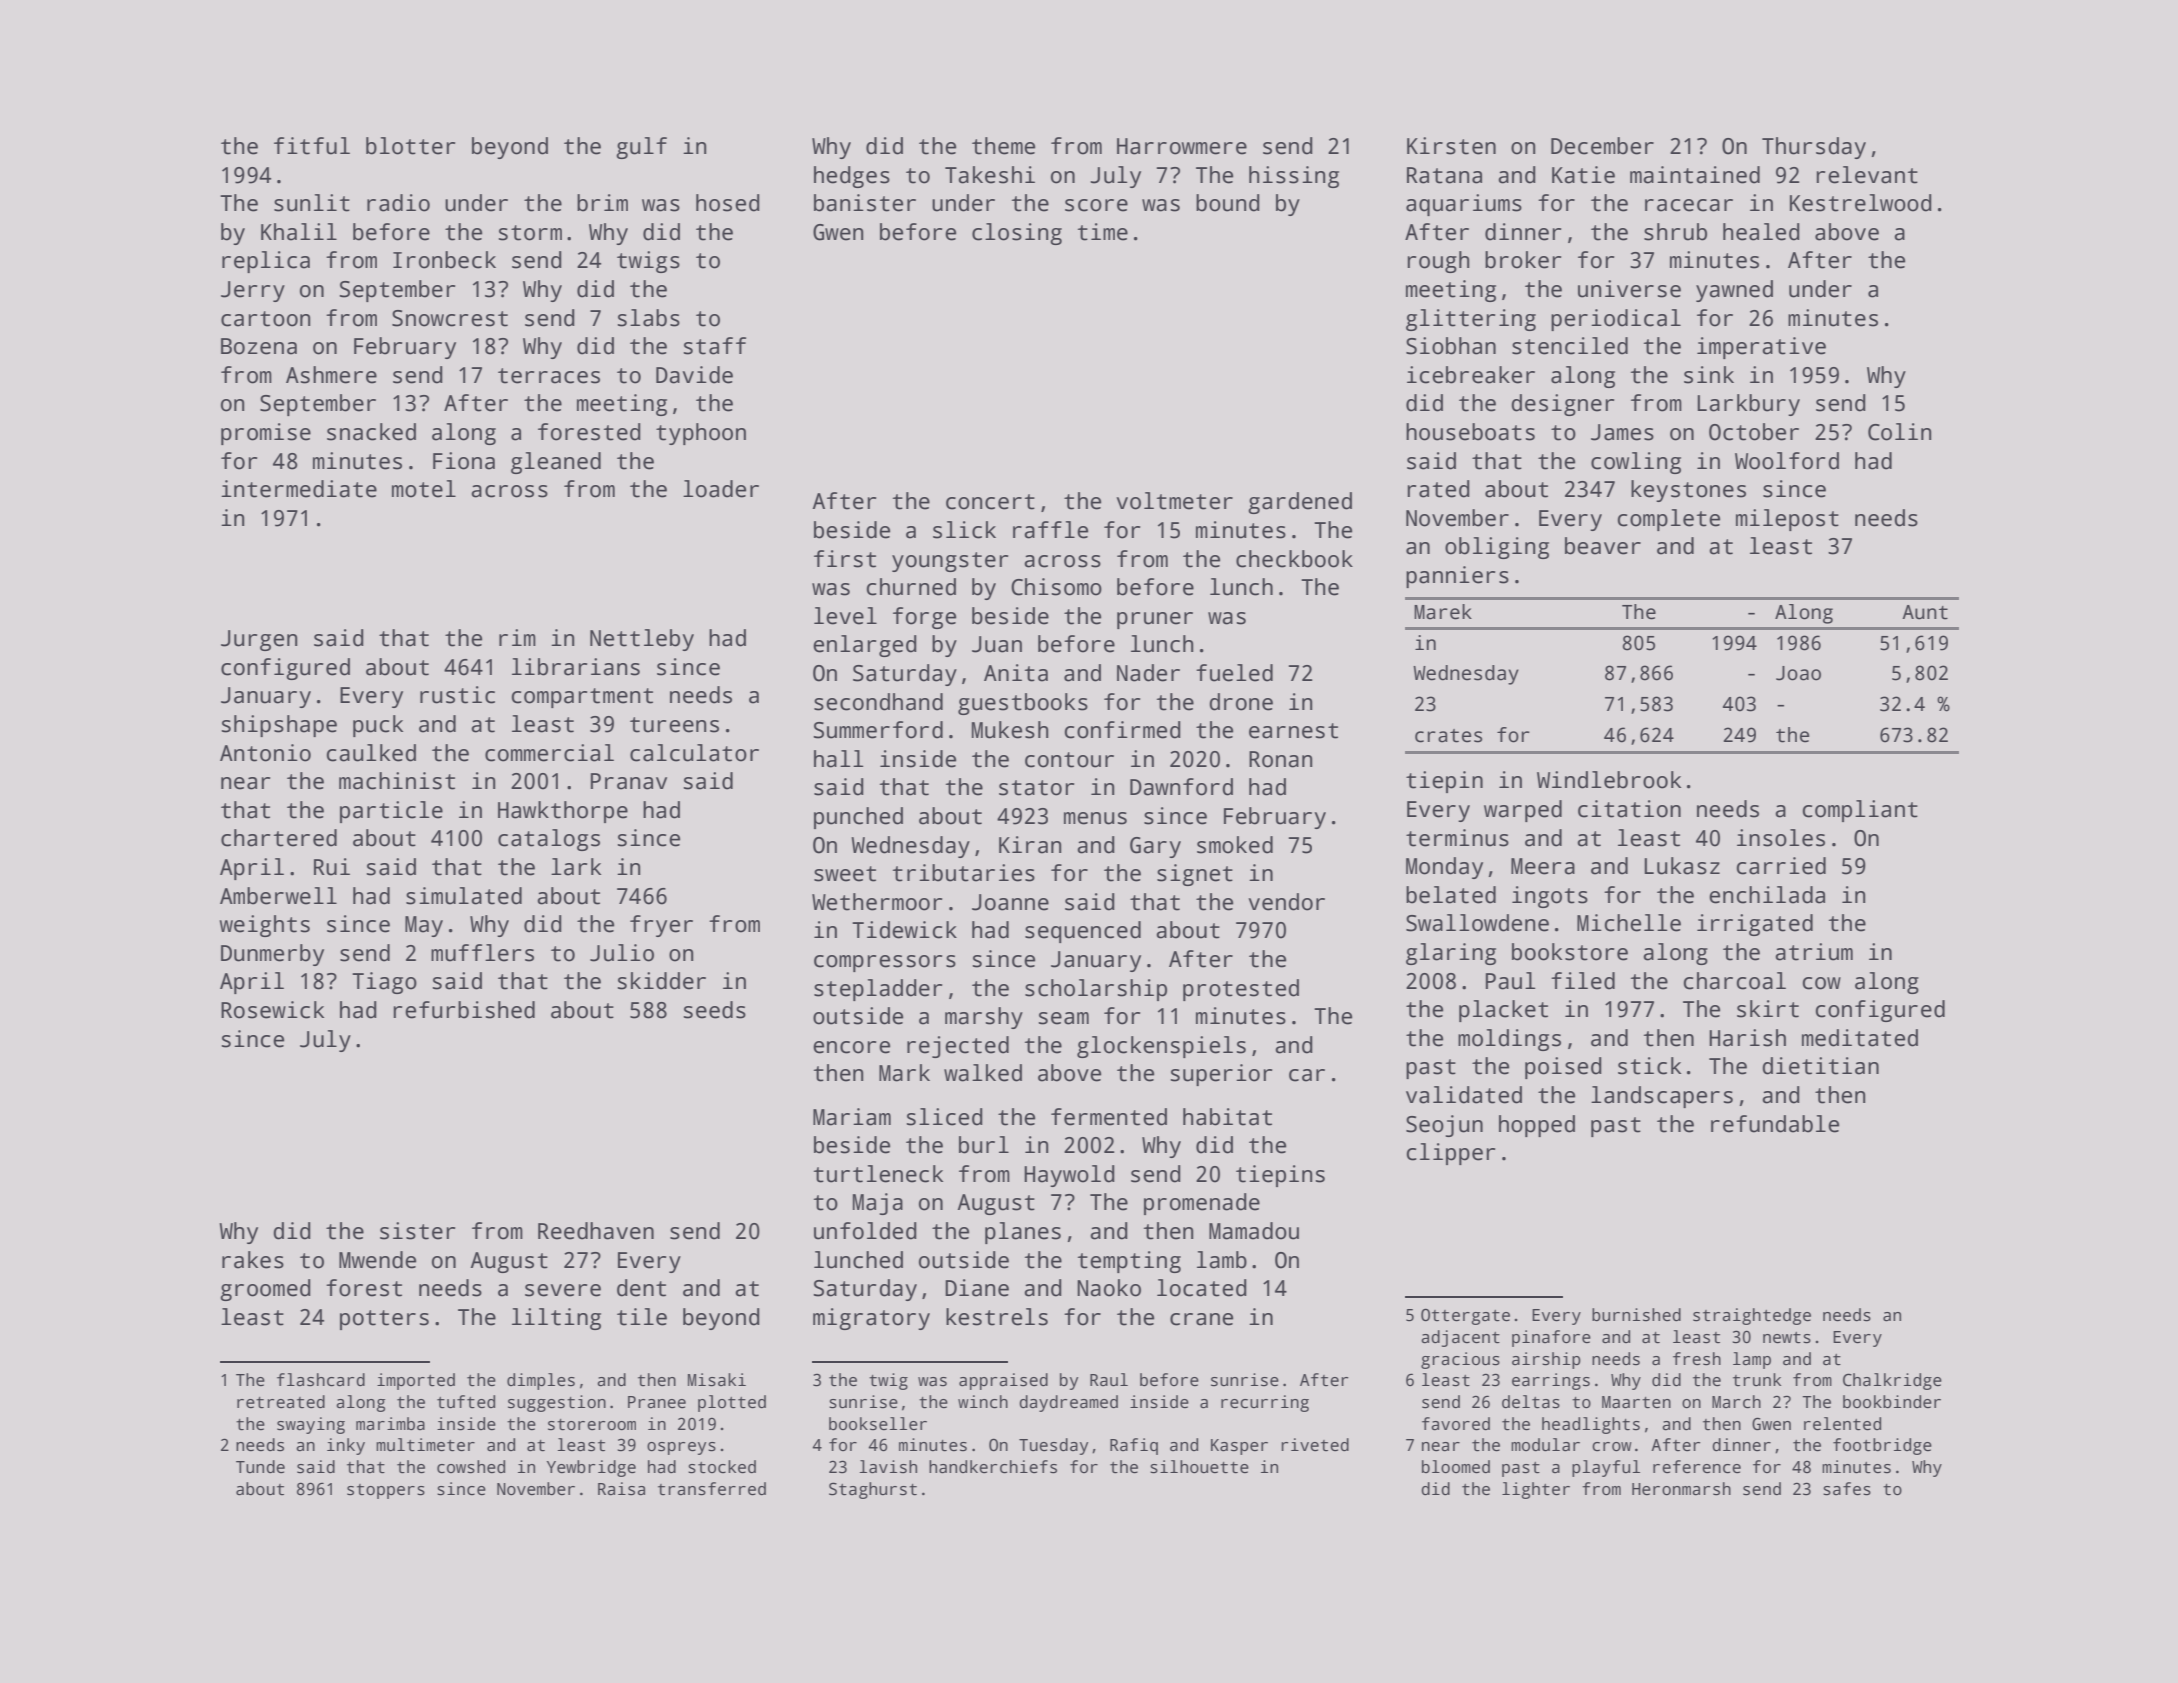  I want to click on Tunde, so click(260, 1467).
